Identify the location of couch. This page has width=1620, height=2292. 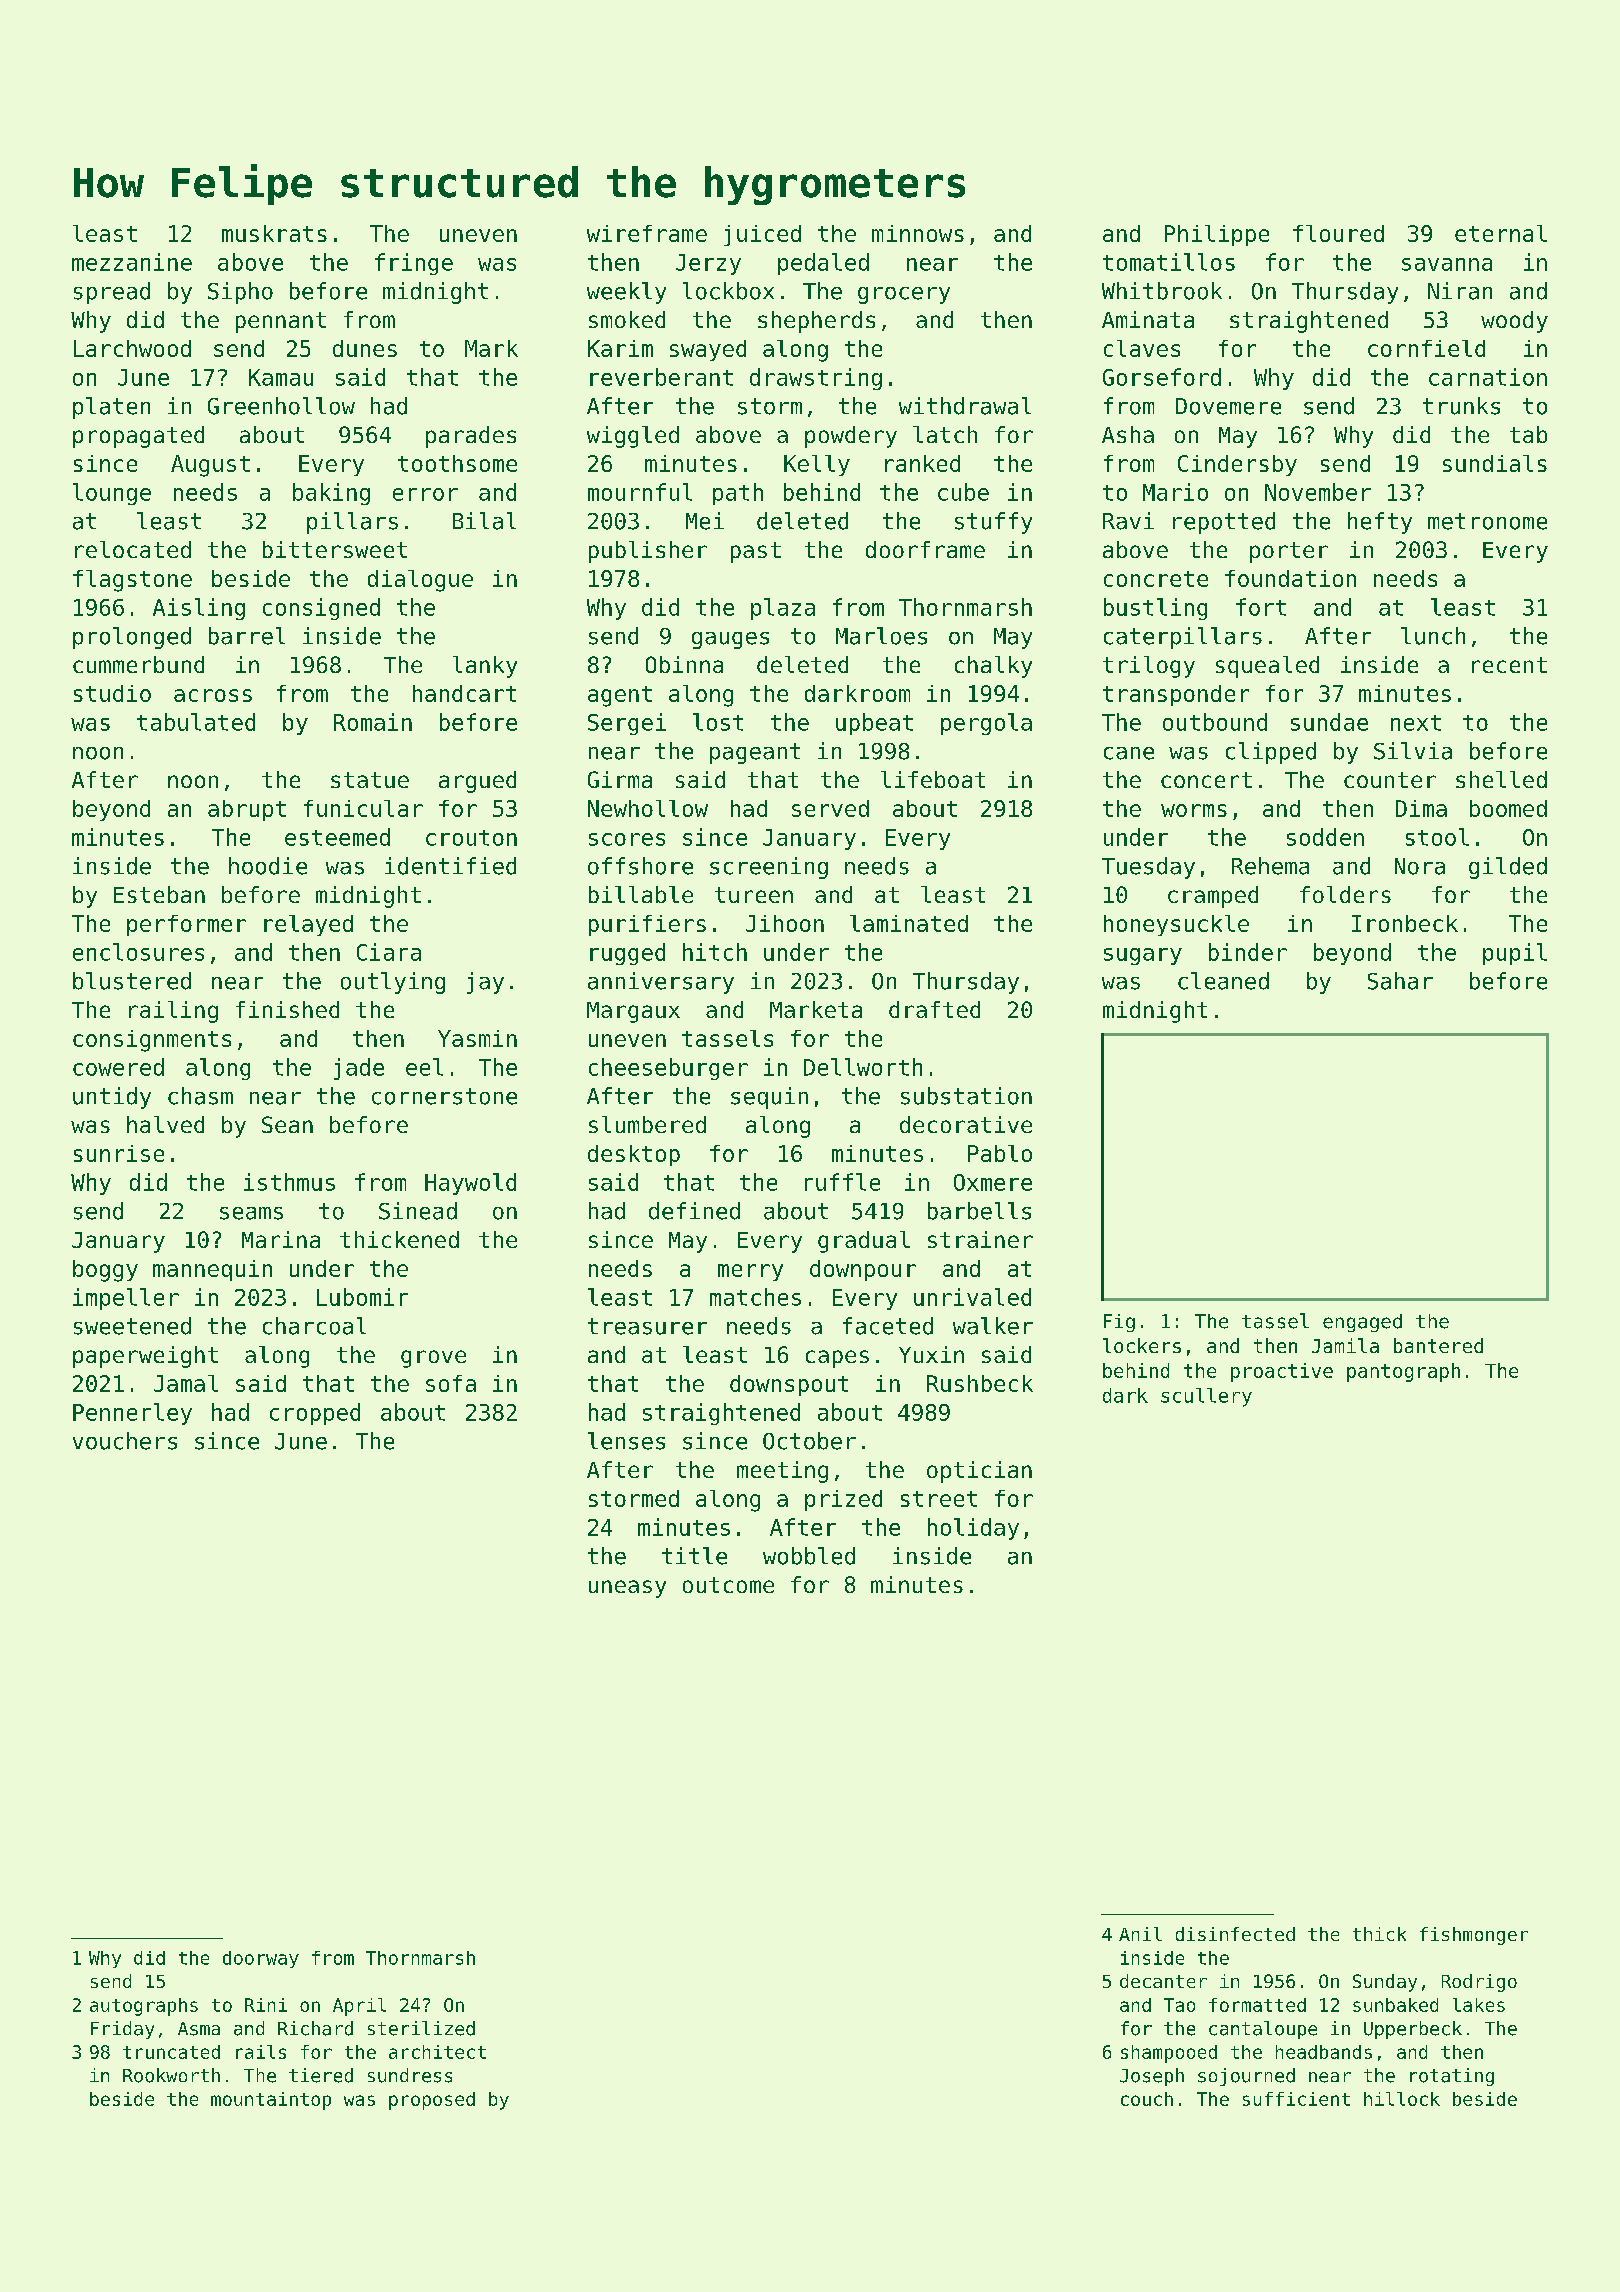
(1147, 2099).
